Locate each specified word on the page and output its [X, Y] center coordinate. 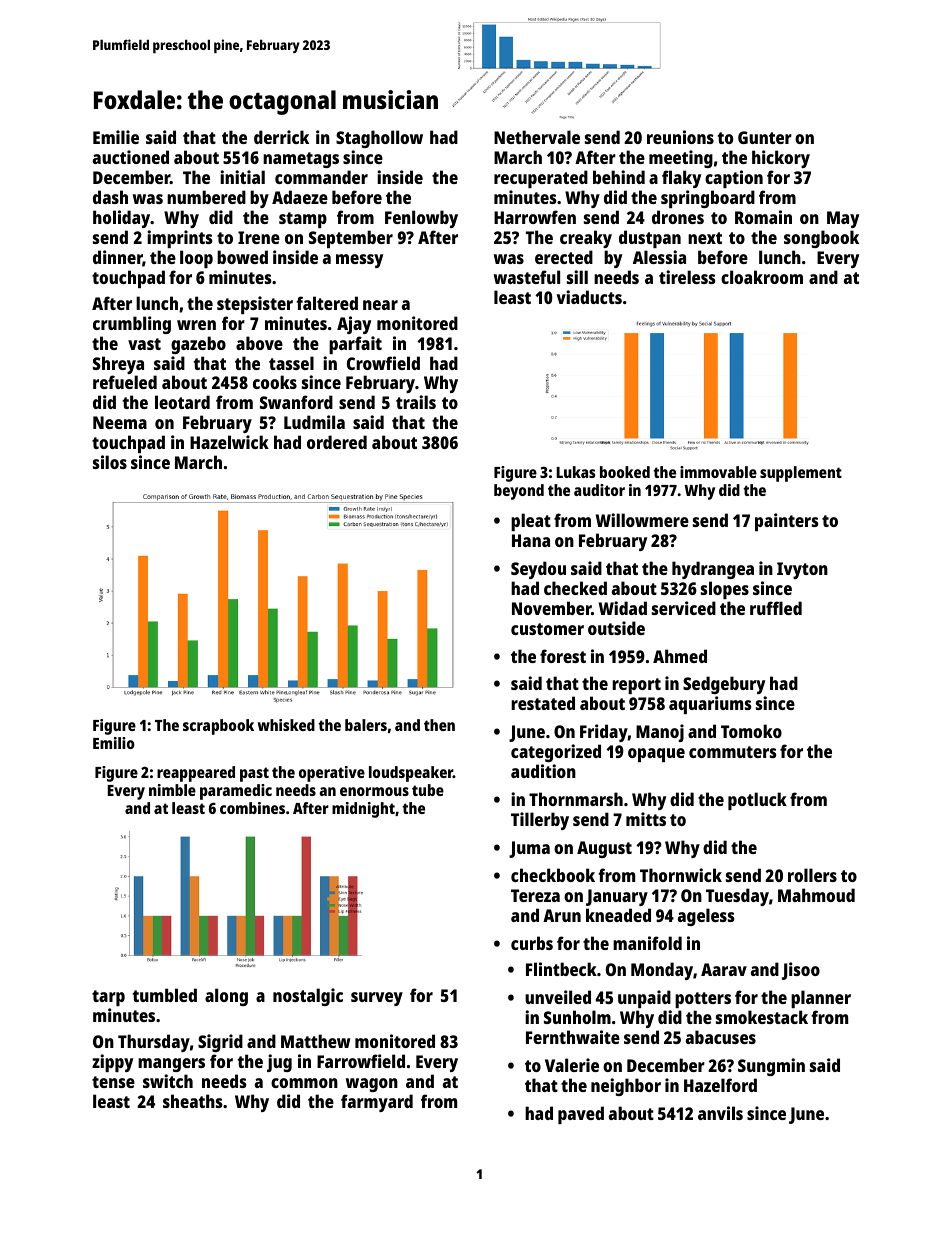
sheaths [192, 1101]
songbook [821, 239]
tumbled [165, 995]
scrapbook [218, 727]
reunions [680, 137]
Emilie [116, 137]
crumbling [132, 325]
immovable [718, 472]
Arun [562, 915]
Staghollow [379, 139]
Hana [531, 540]
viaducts [589, 297]
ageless [706, 917]
